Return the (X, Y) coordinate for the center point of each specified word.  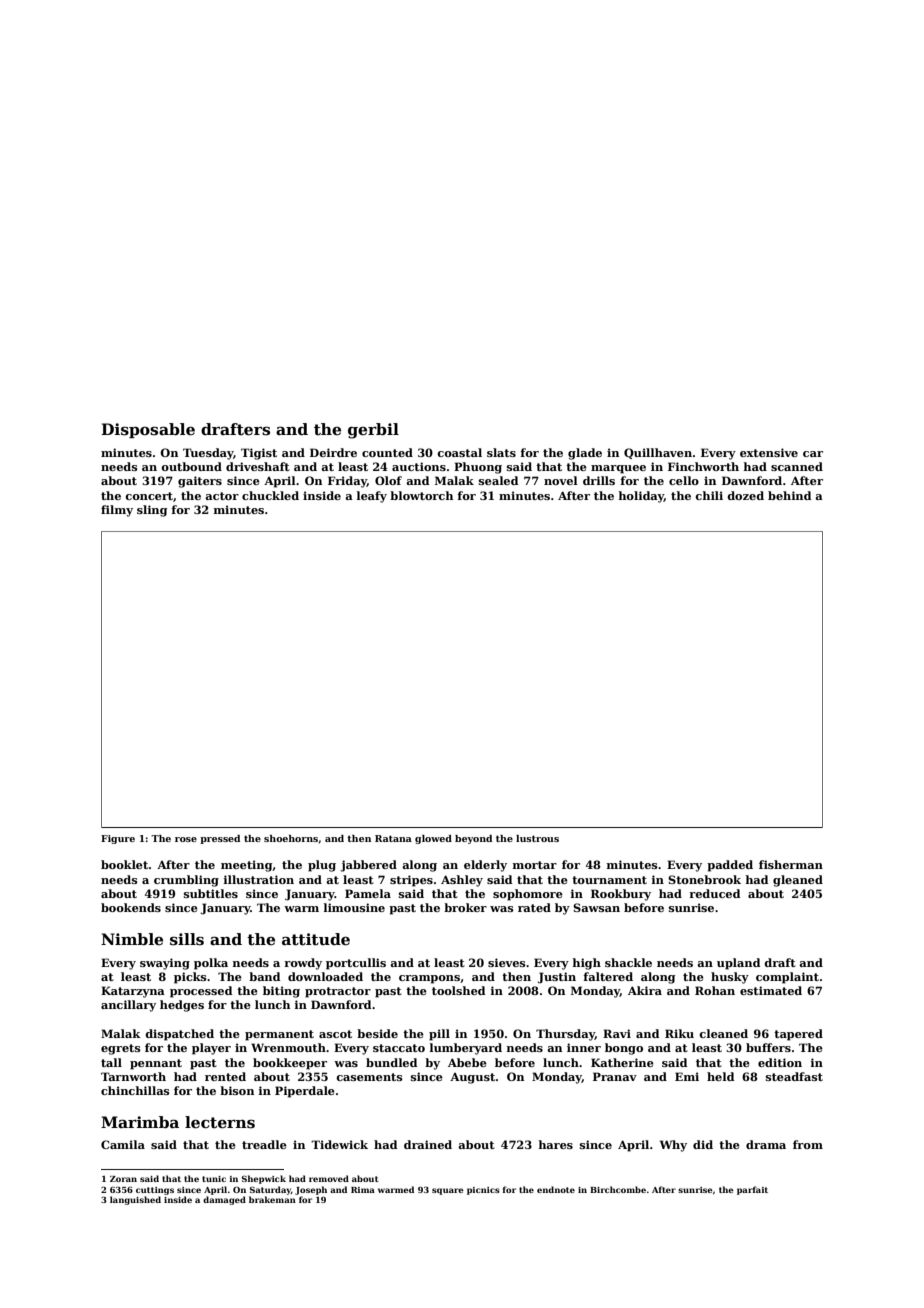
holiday (641, 497)
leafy (372, 497)
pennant (156, 1064)
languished (135, 1200)
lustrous (537, 838)
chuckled (270, 495)
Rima (363, 1190)
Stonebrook (704, 879)
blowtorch (421, 495)
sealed (498, 480)
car (813, 454)
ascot (335, 1034)
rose (186, 839)
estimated (771, 990)
